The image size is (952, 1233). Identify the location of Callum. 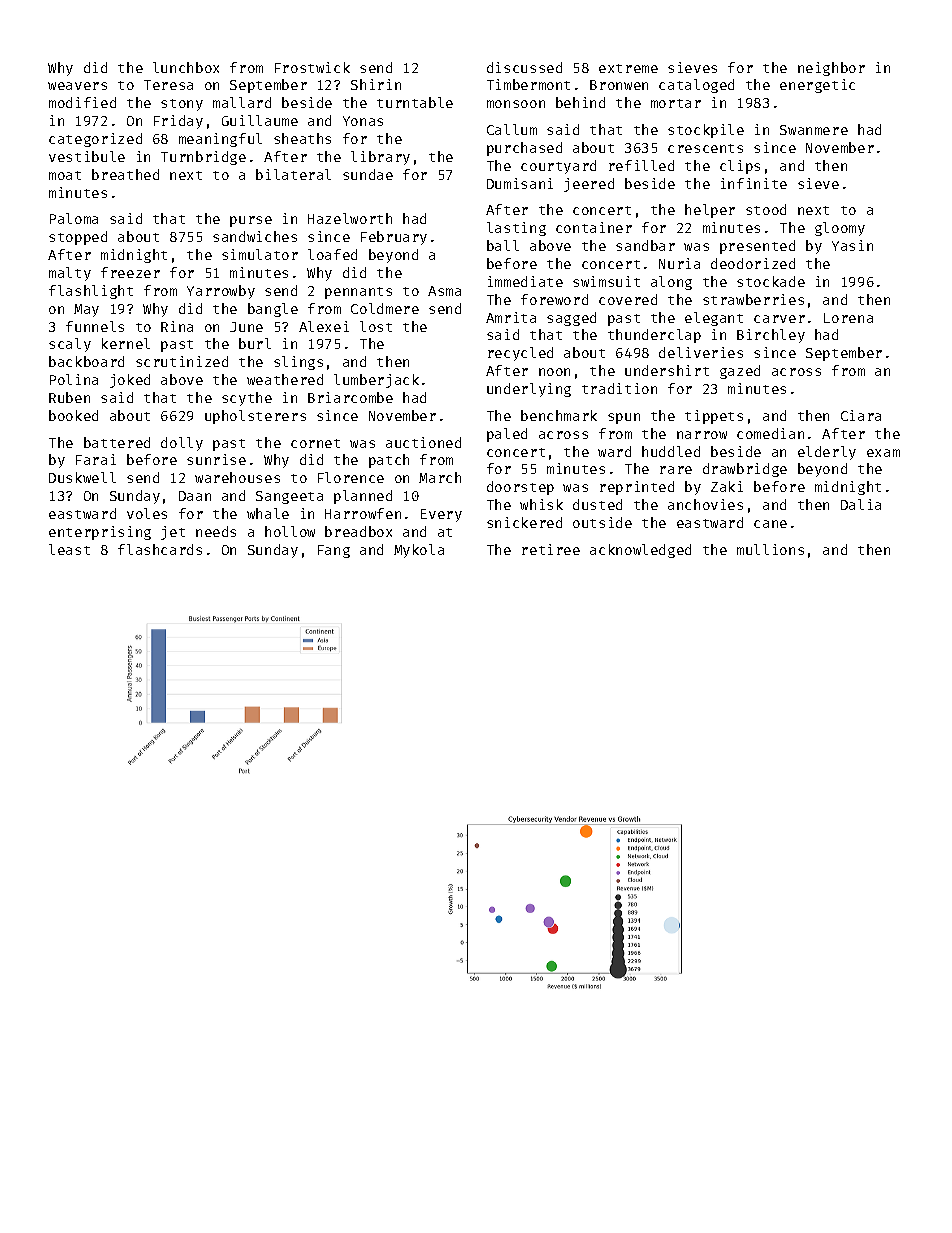
(512, 129).
